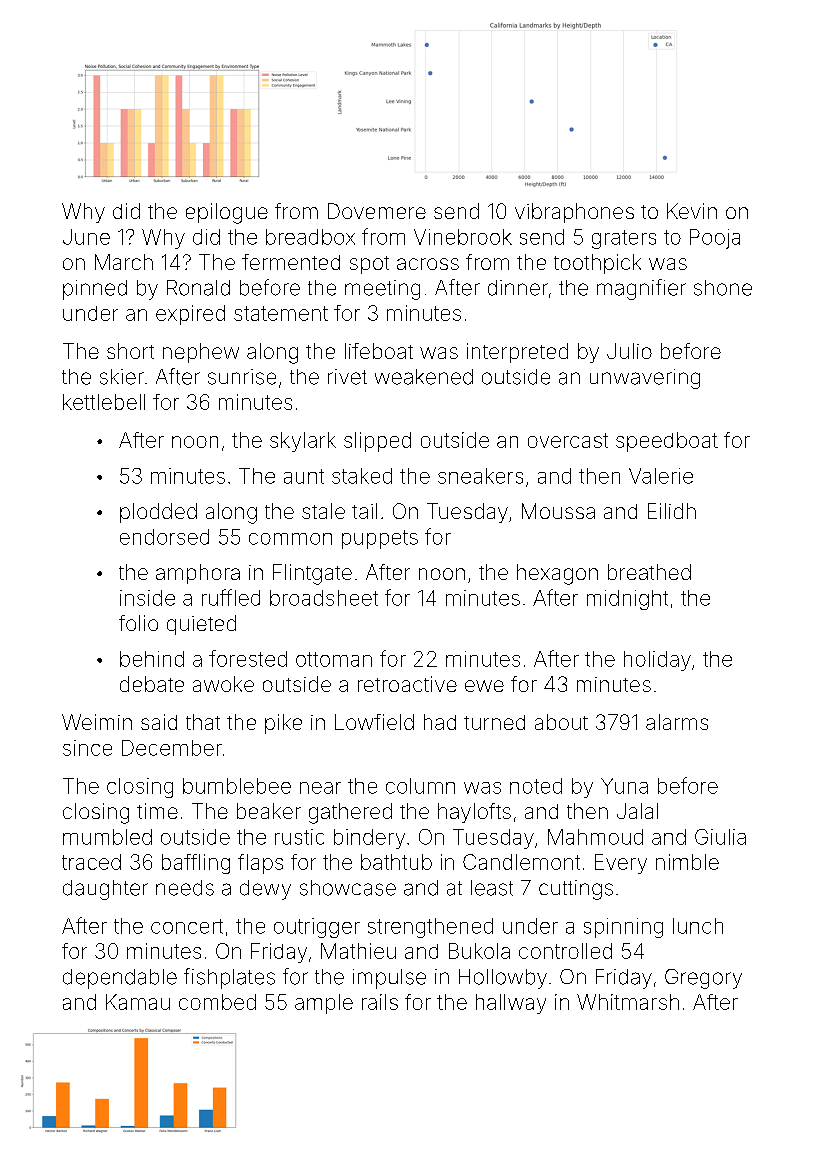 The height and width of the screenshot is (1156, 815). What do you see at coordinates (242, 377) in the screenshot?
I see `sunrise` at bounding box center [242, 377].
